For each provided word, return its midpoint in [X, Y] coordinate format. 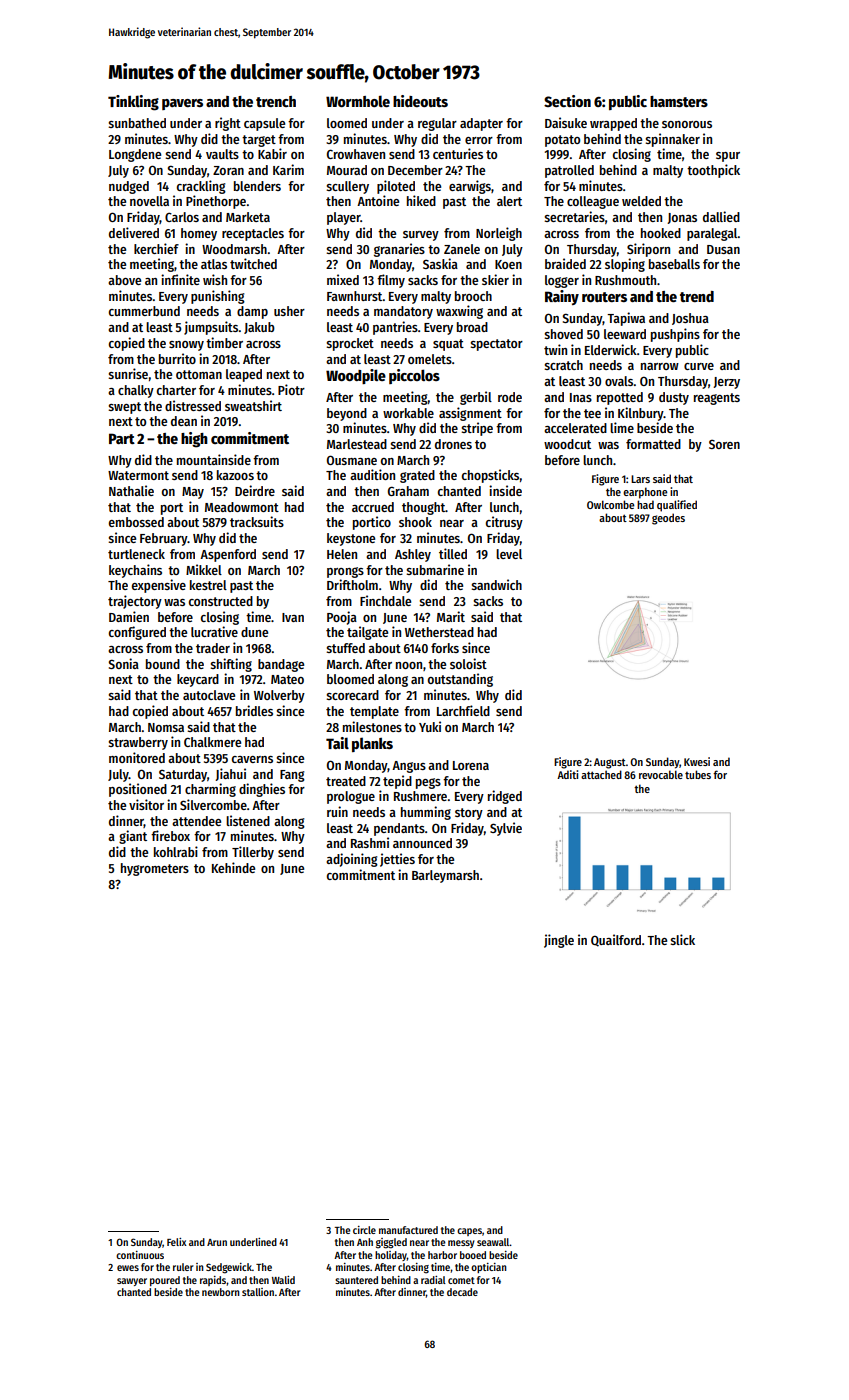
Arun [217, 1242]
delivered [134, 232]
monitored [137, 757]
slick [682, 939]
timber [224, 342]
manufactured [408, 1230]
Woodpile [356, 376]
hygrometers [155, 869]
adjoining [352, 860]
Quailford [616, 940]
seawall [493, 1242]
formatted [653, 444]
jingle [559, 941]
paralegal [712, 234]
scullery [347, 187]
